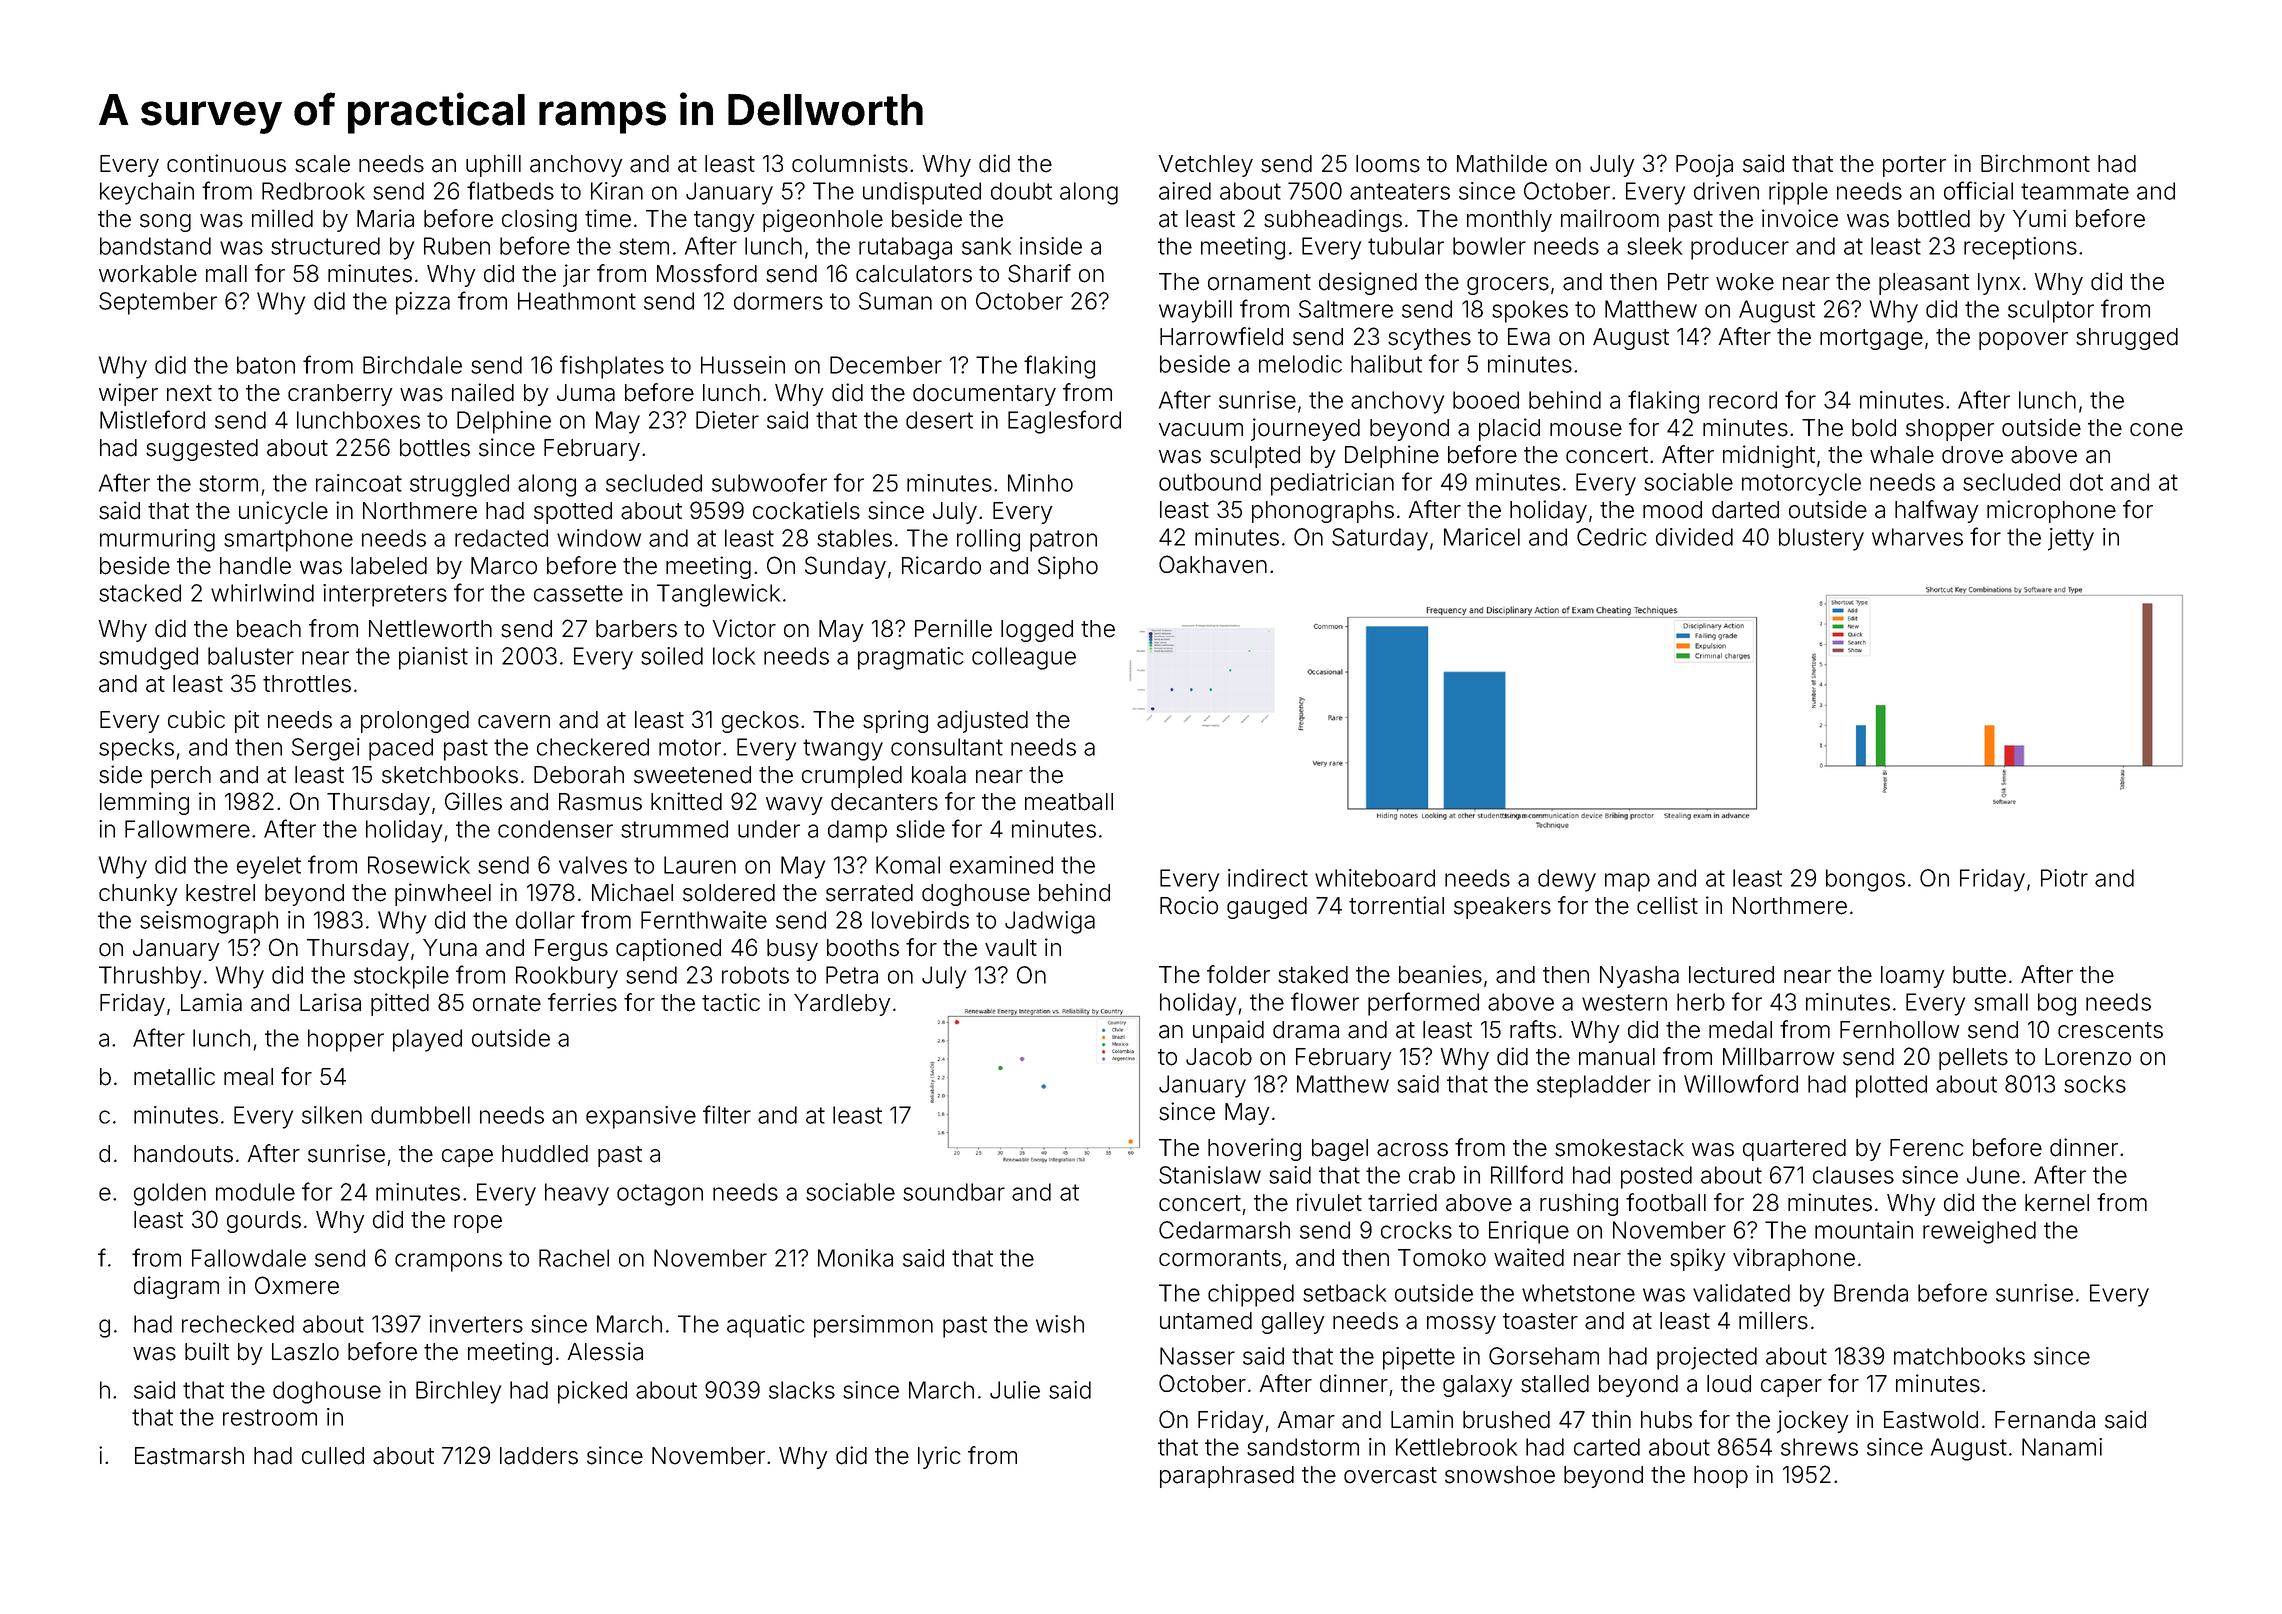 Image resolution: width=2282 pixels, height=1614 pixels. What do you see at coordinates (322, 164) in the screenshot?
I see `scale` at bounding box center [322, 164].
